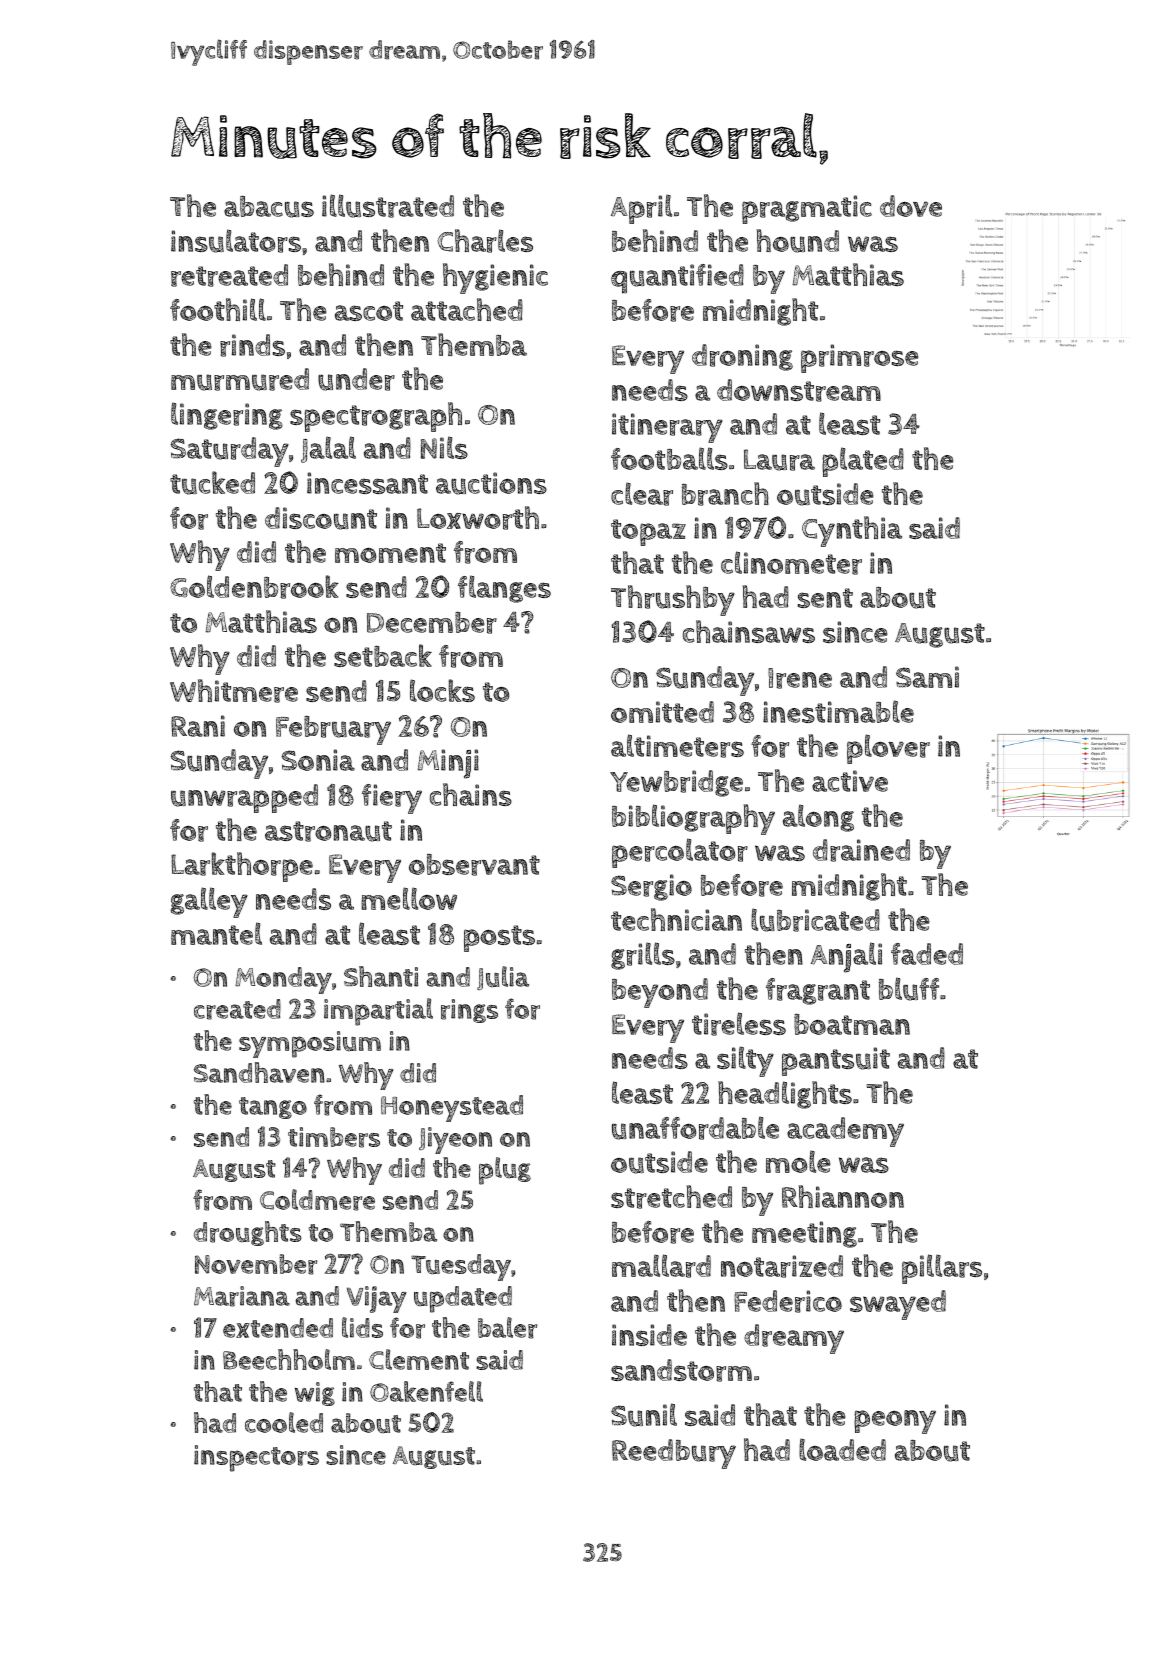 The height and width of the document is (1654, 1165). I want to click on tucked, so click(212, 483).
